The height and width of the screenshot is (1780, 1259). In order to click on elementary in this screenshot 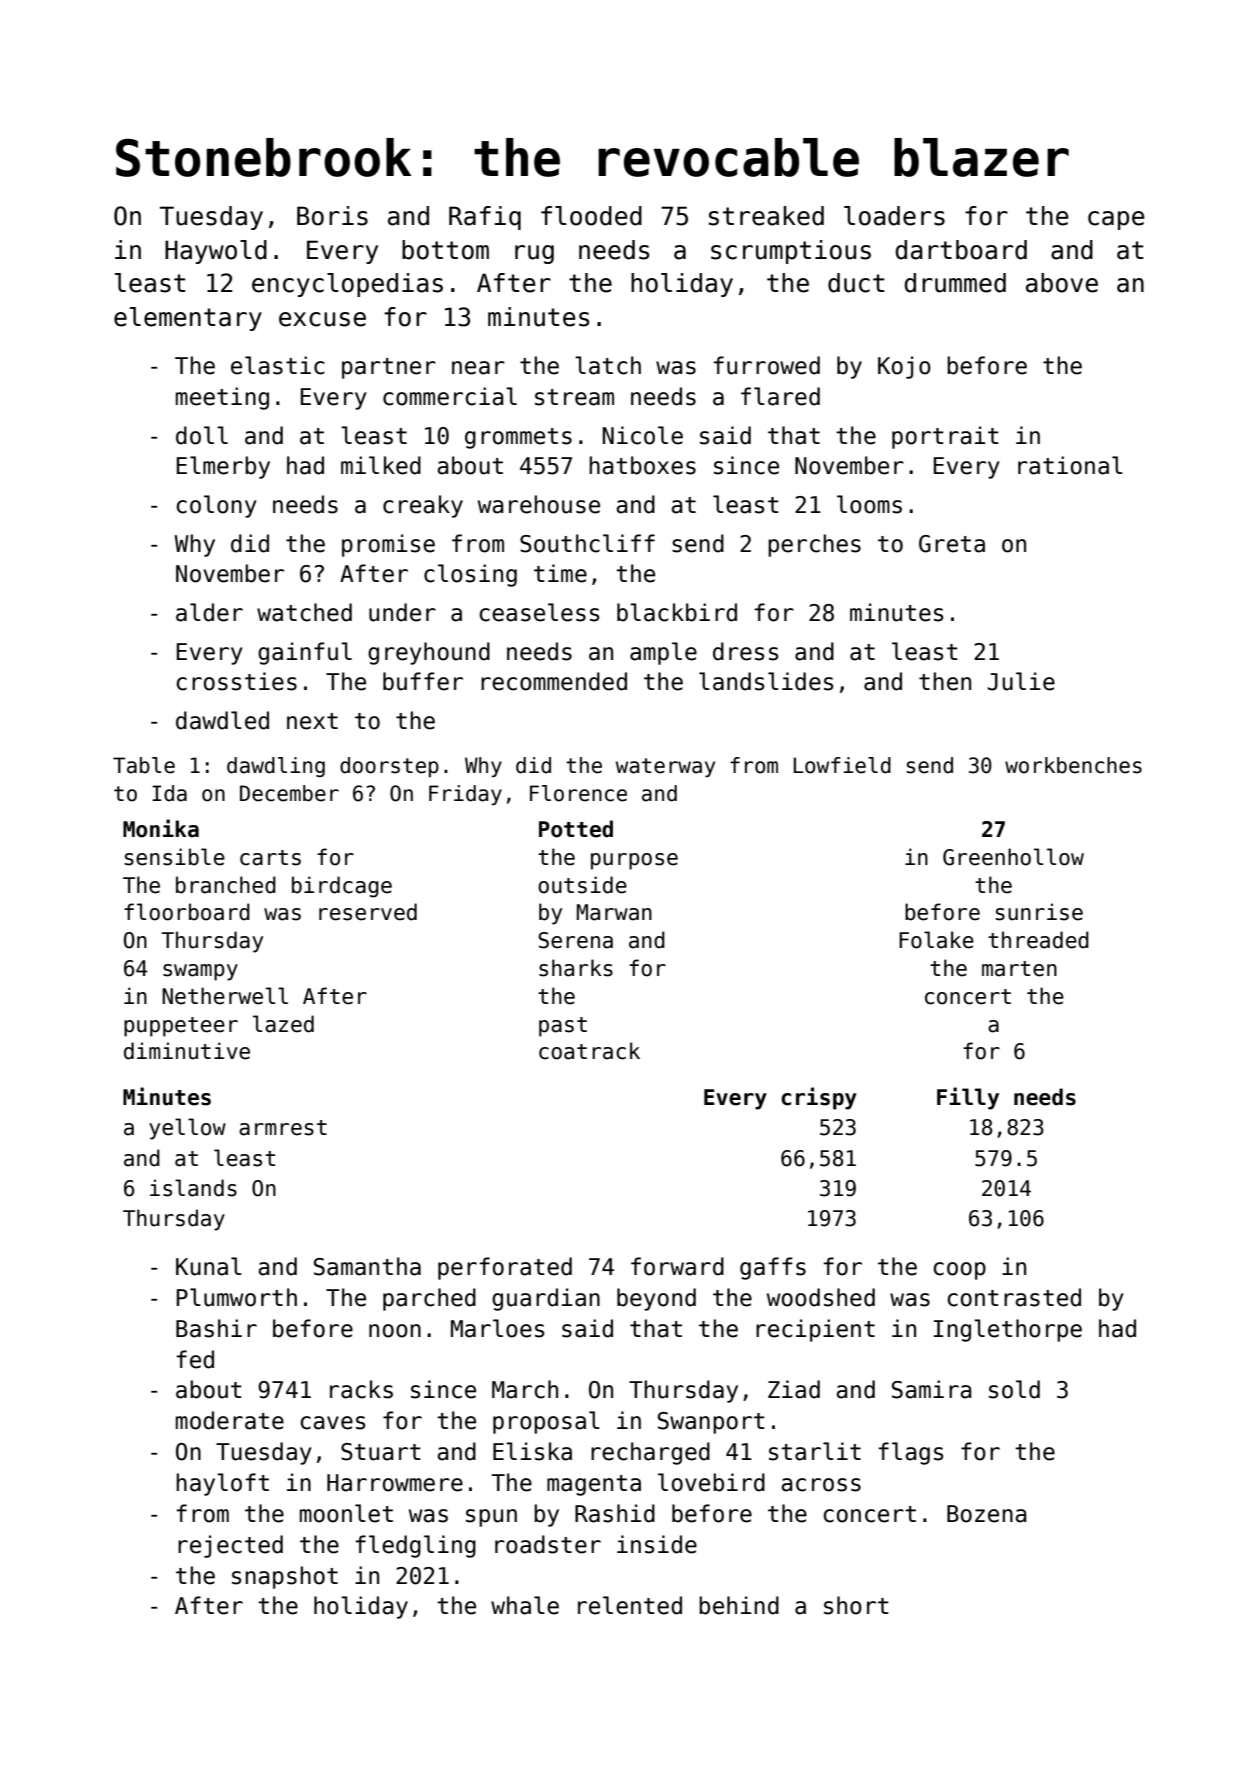, I will do `click(188, 319)`.
